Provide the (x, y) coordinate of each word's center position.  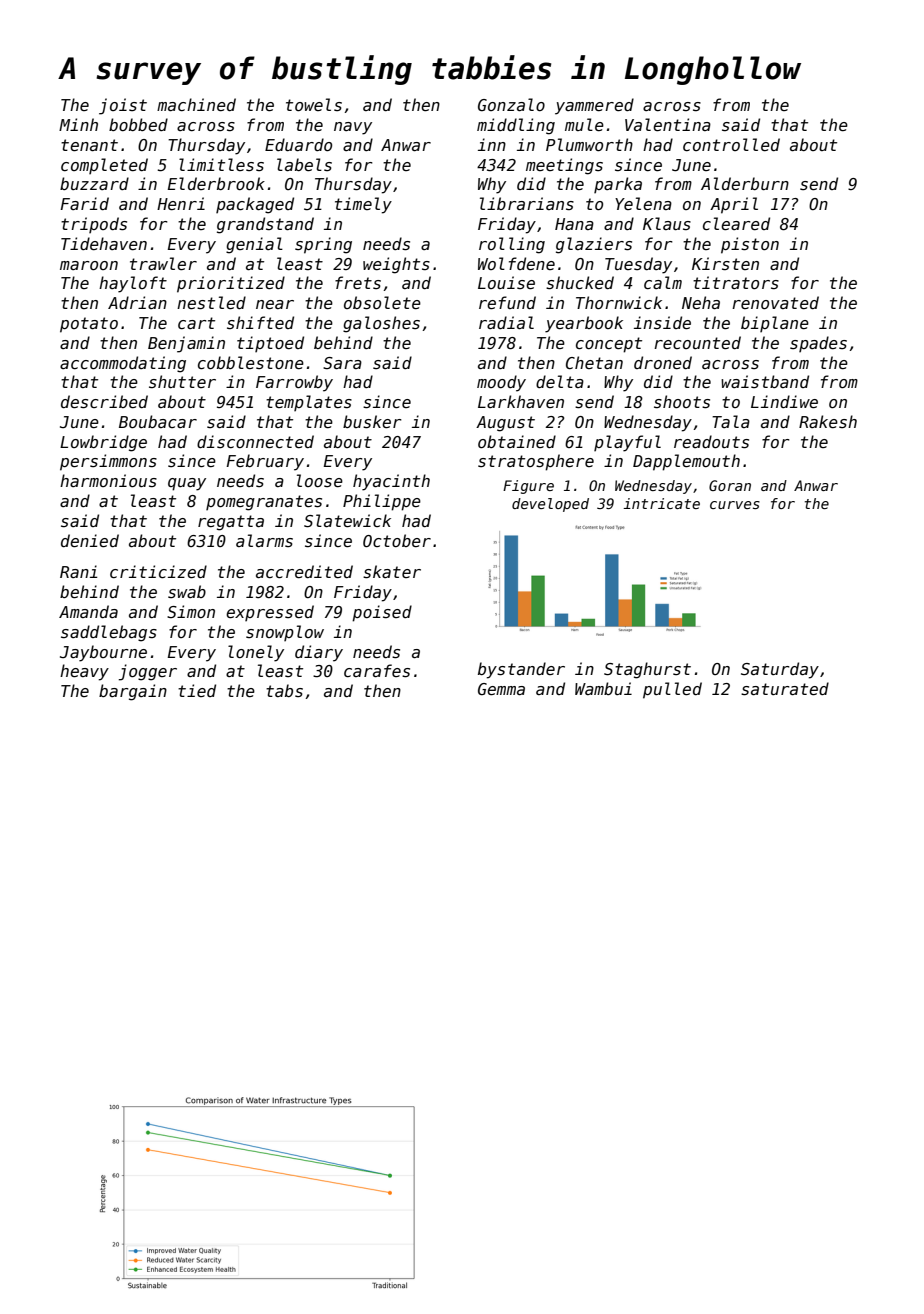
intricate (661, 503)
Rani (78, 571)
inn (492, 144)
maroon (89, 265)
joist (123, 106)
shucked (580, 283)
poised (382, 613)
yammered (594, 106)
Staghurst (647, 670)
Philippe (382, 502)
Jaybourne (103, 653)
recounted (697, 342)
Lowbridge (103, 443)
